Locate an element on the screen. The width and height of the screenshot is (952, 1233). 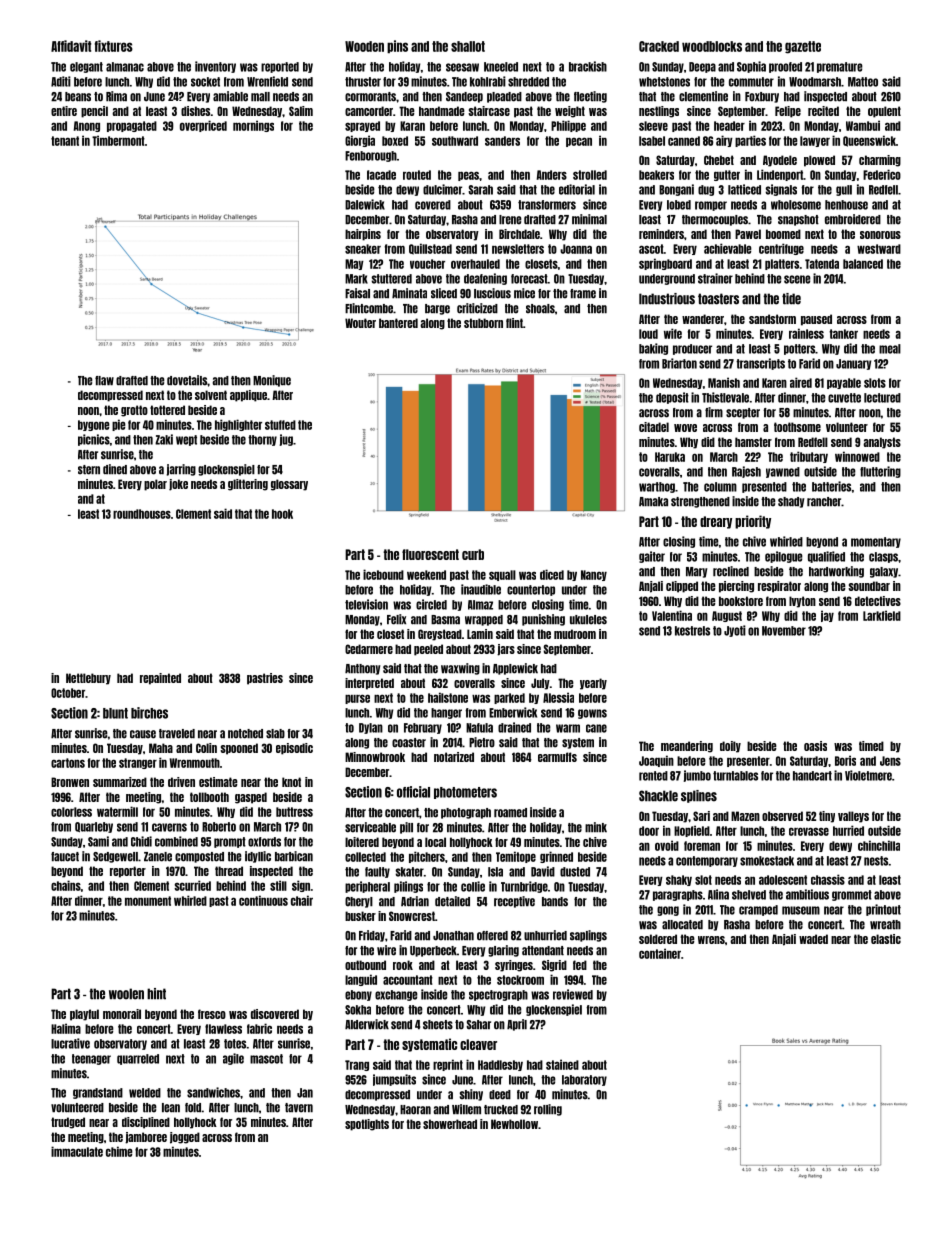
Shackle is located at coordinates (658, 796).
